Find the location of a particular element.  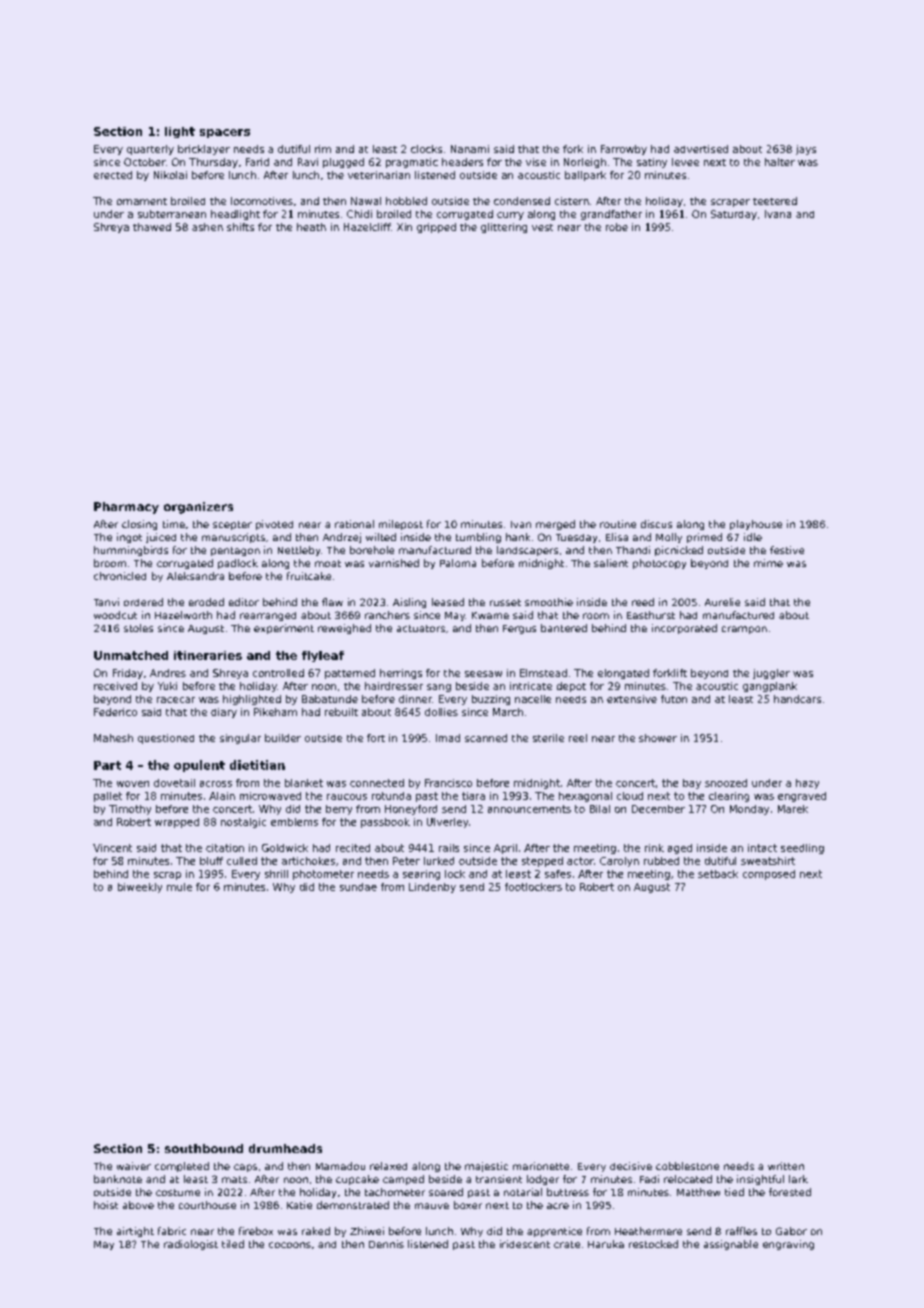

recited is located at coordinates (353, 848).
